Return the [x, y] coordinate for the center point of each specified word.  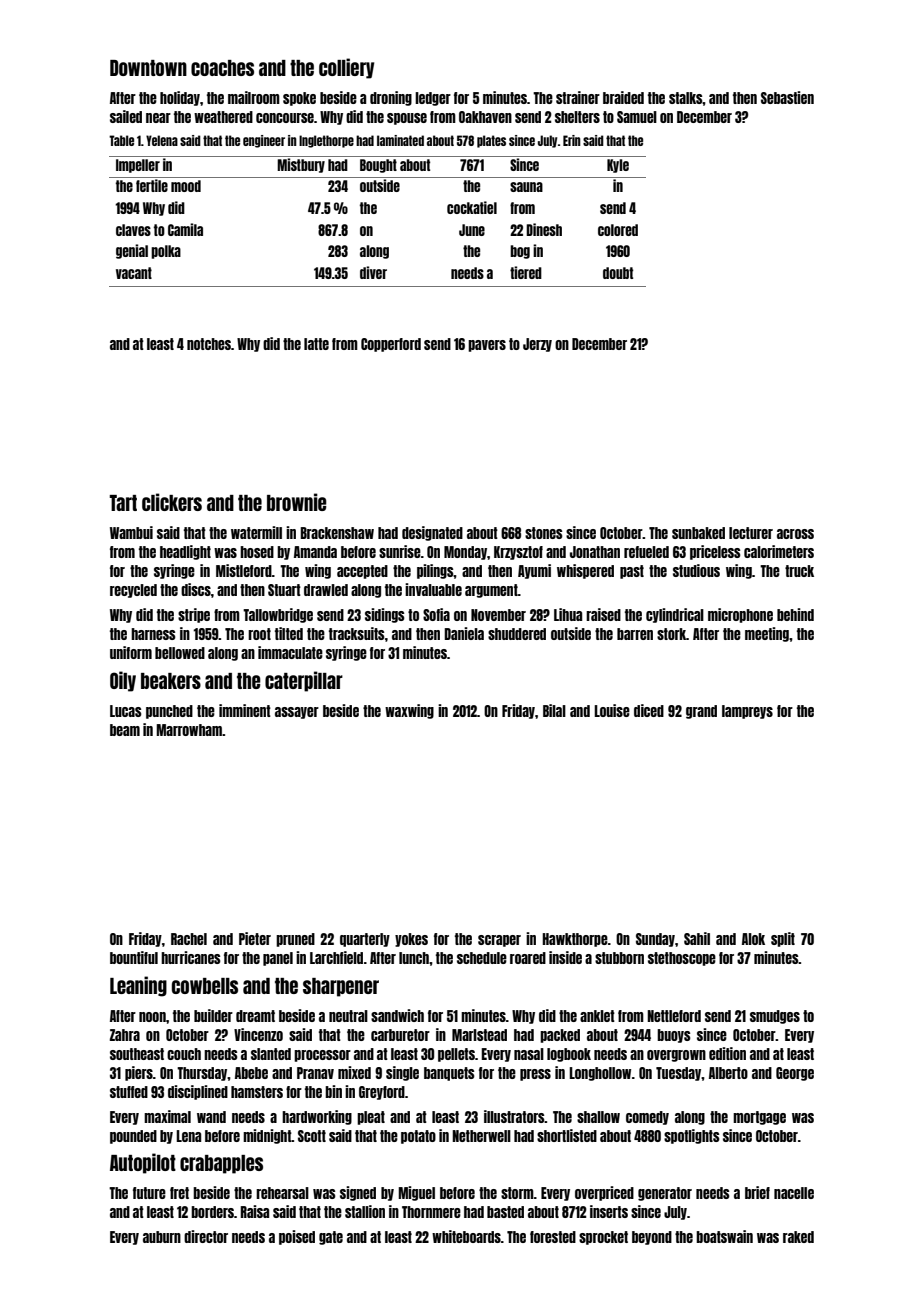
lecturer [751, 533]
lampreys [747, 712]
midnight [267, 1136]
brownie [297, 502]
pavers [487, 346]
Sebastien [787, 97]
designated [432, 533]
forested [553, 1237]
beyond [652, 1238]
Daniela [464, 633]
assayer [297, 713]
